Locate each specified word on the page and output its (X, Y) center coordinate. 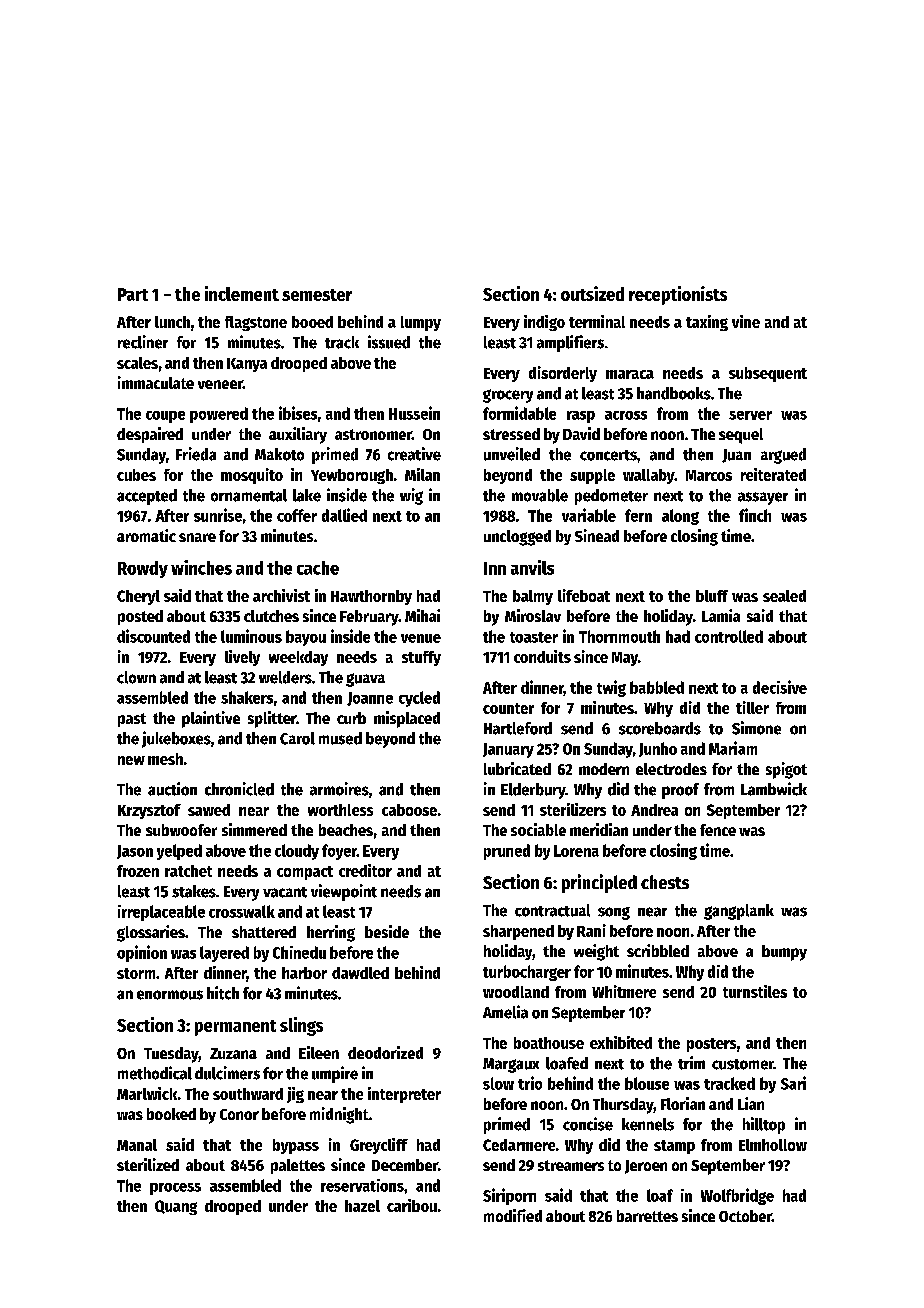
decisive (780, 687)
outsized (592, 293)
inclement (242, 293)
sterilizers (573, 809)
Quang (176, 1207)
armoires (339, 789)
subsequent (768, 374)
